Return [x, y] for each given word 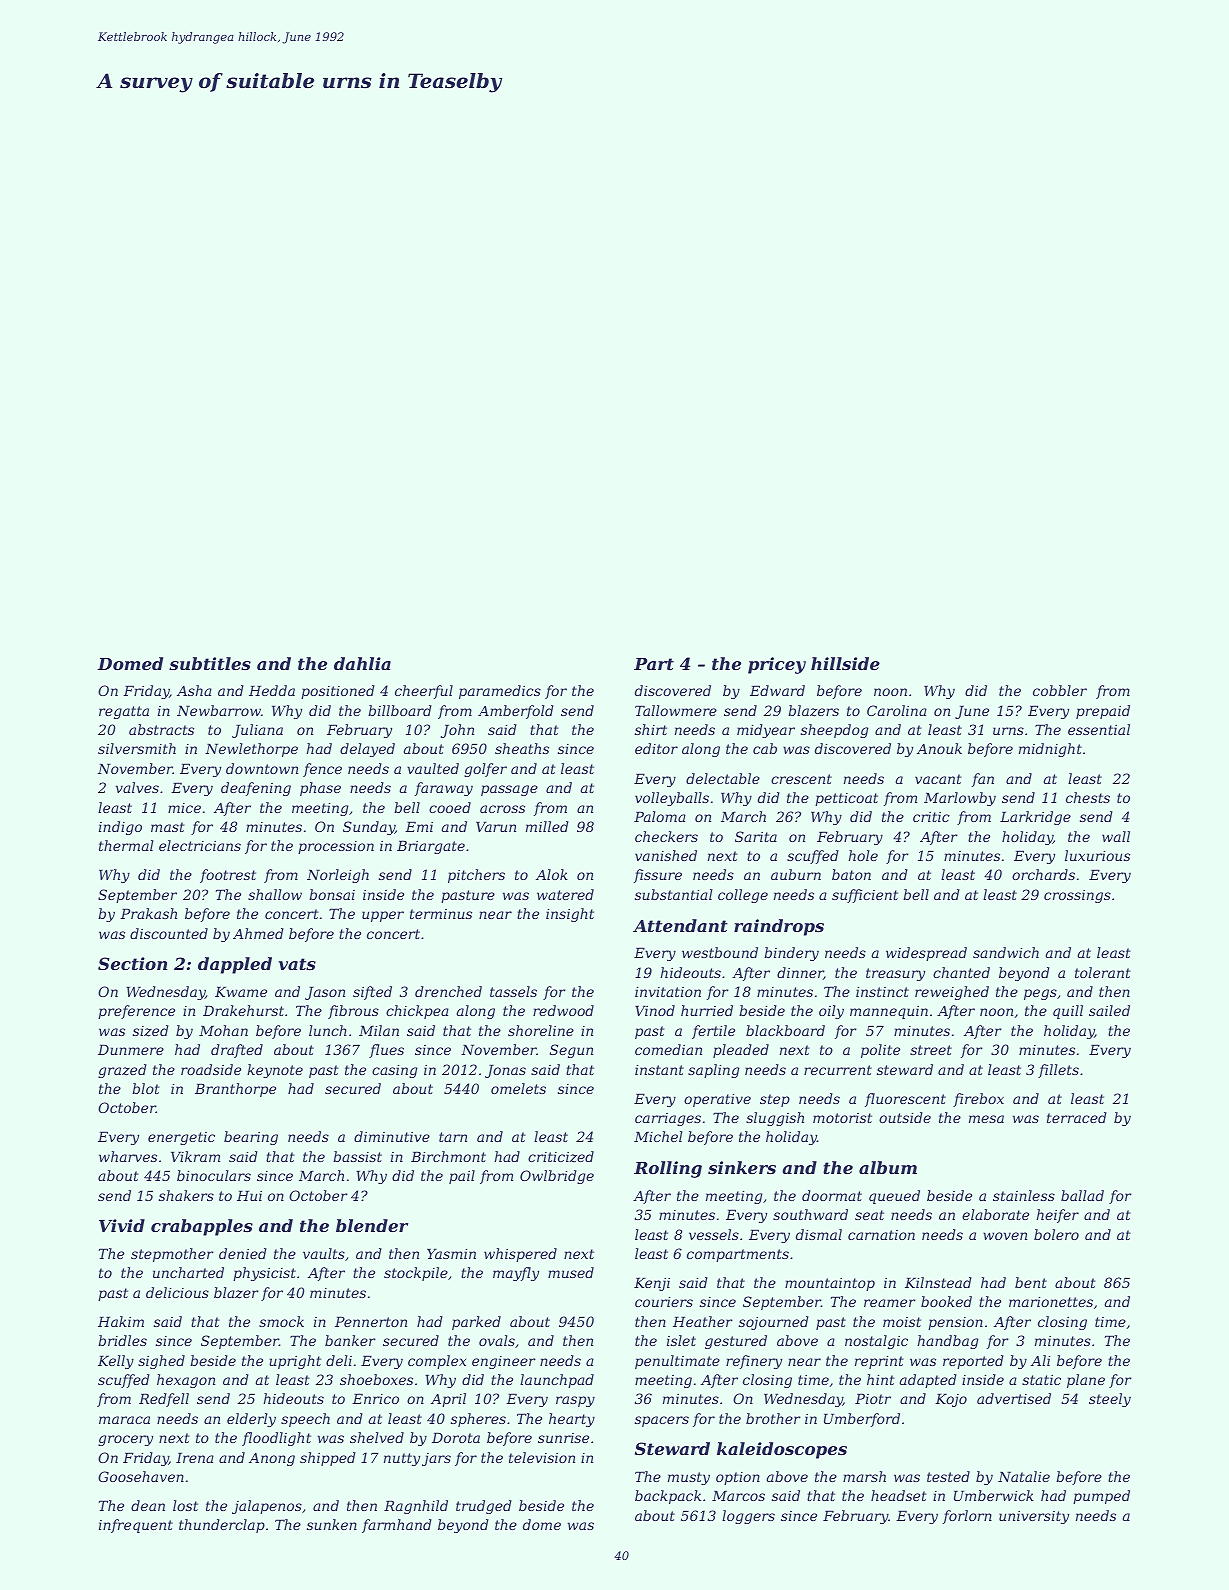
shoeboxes [376, 1379]
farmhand [397, 1526]
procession [336, 847]
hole [863, 855]
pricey [777, 665]
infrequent [136, 1526]
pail [462, 1177]
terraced [1077, 1117]
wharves [128, 1156]
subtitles [210, 663]
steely [1110, 1400]
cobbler [1060, 690]
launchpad [557, 1381]
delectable [723, 778]
